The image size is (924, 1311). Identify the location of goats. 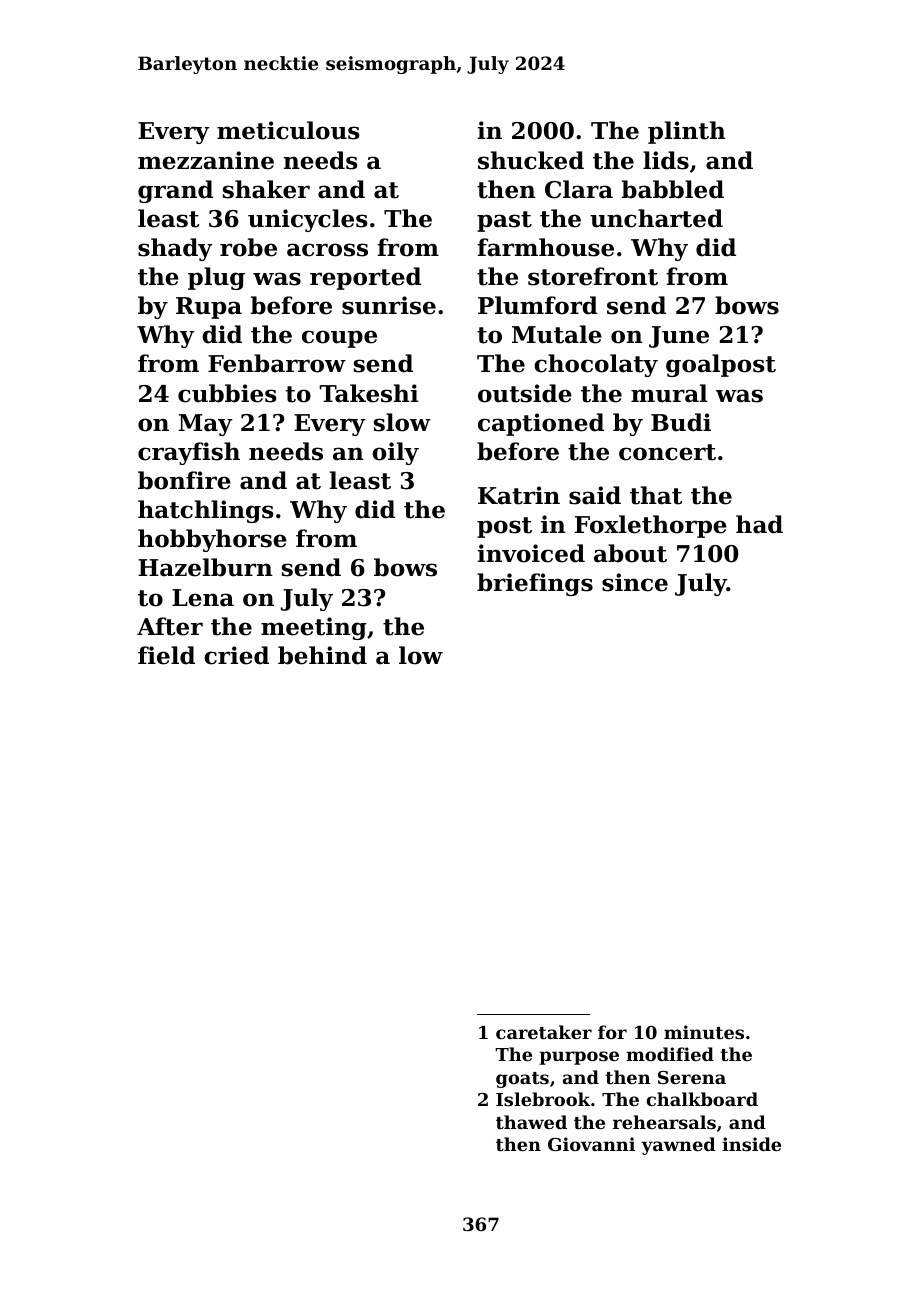
(522, 1080).
